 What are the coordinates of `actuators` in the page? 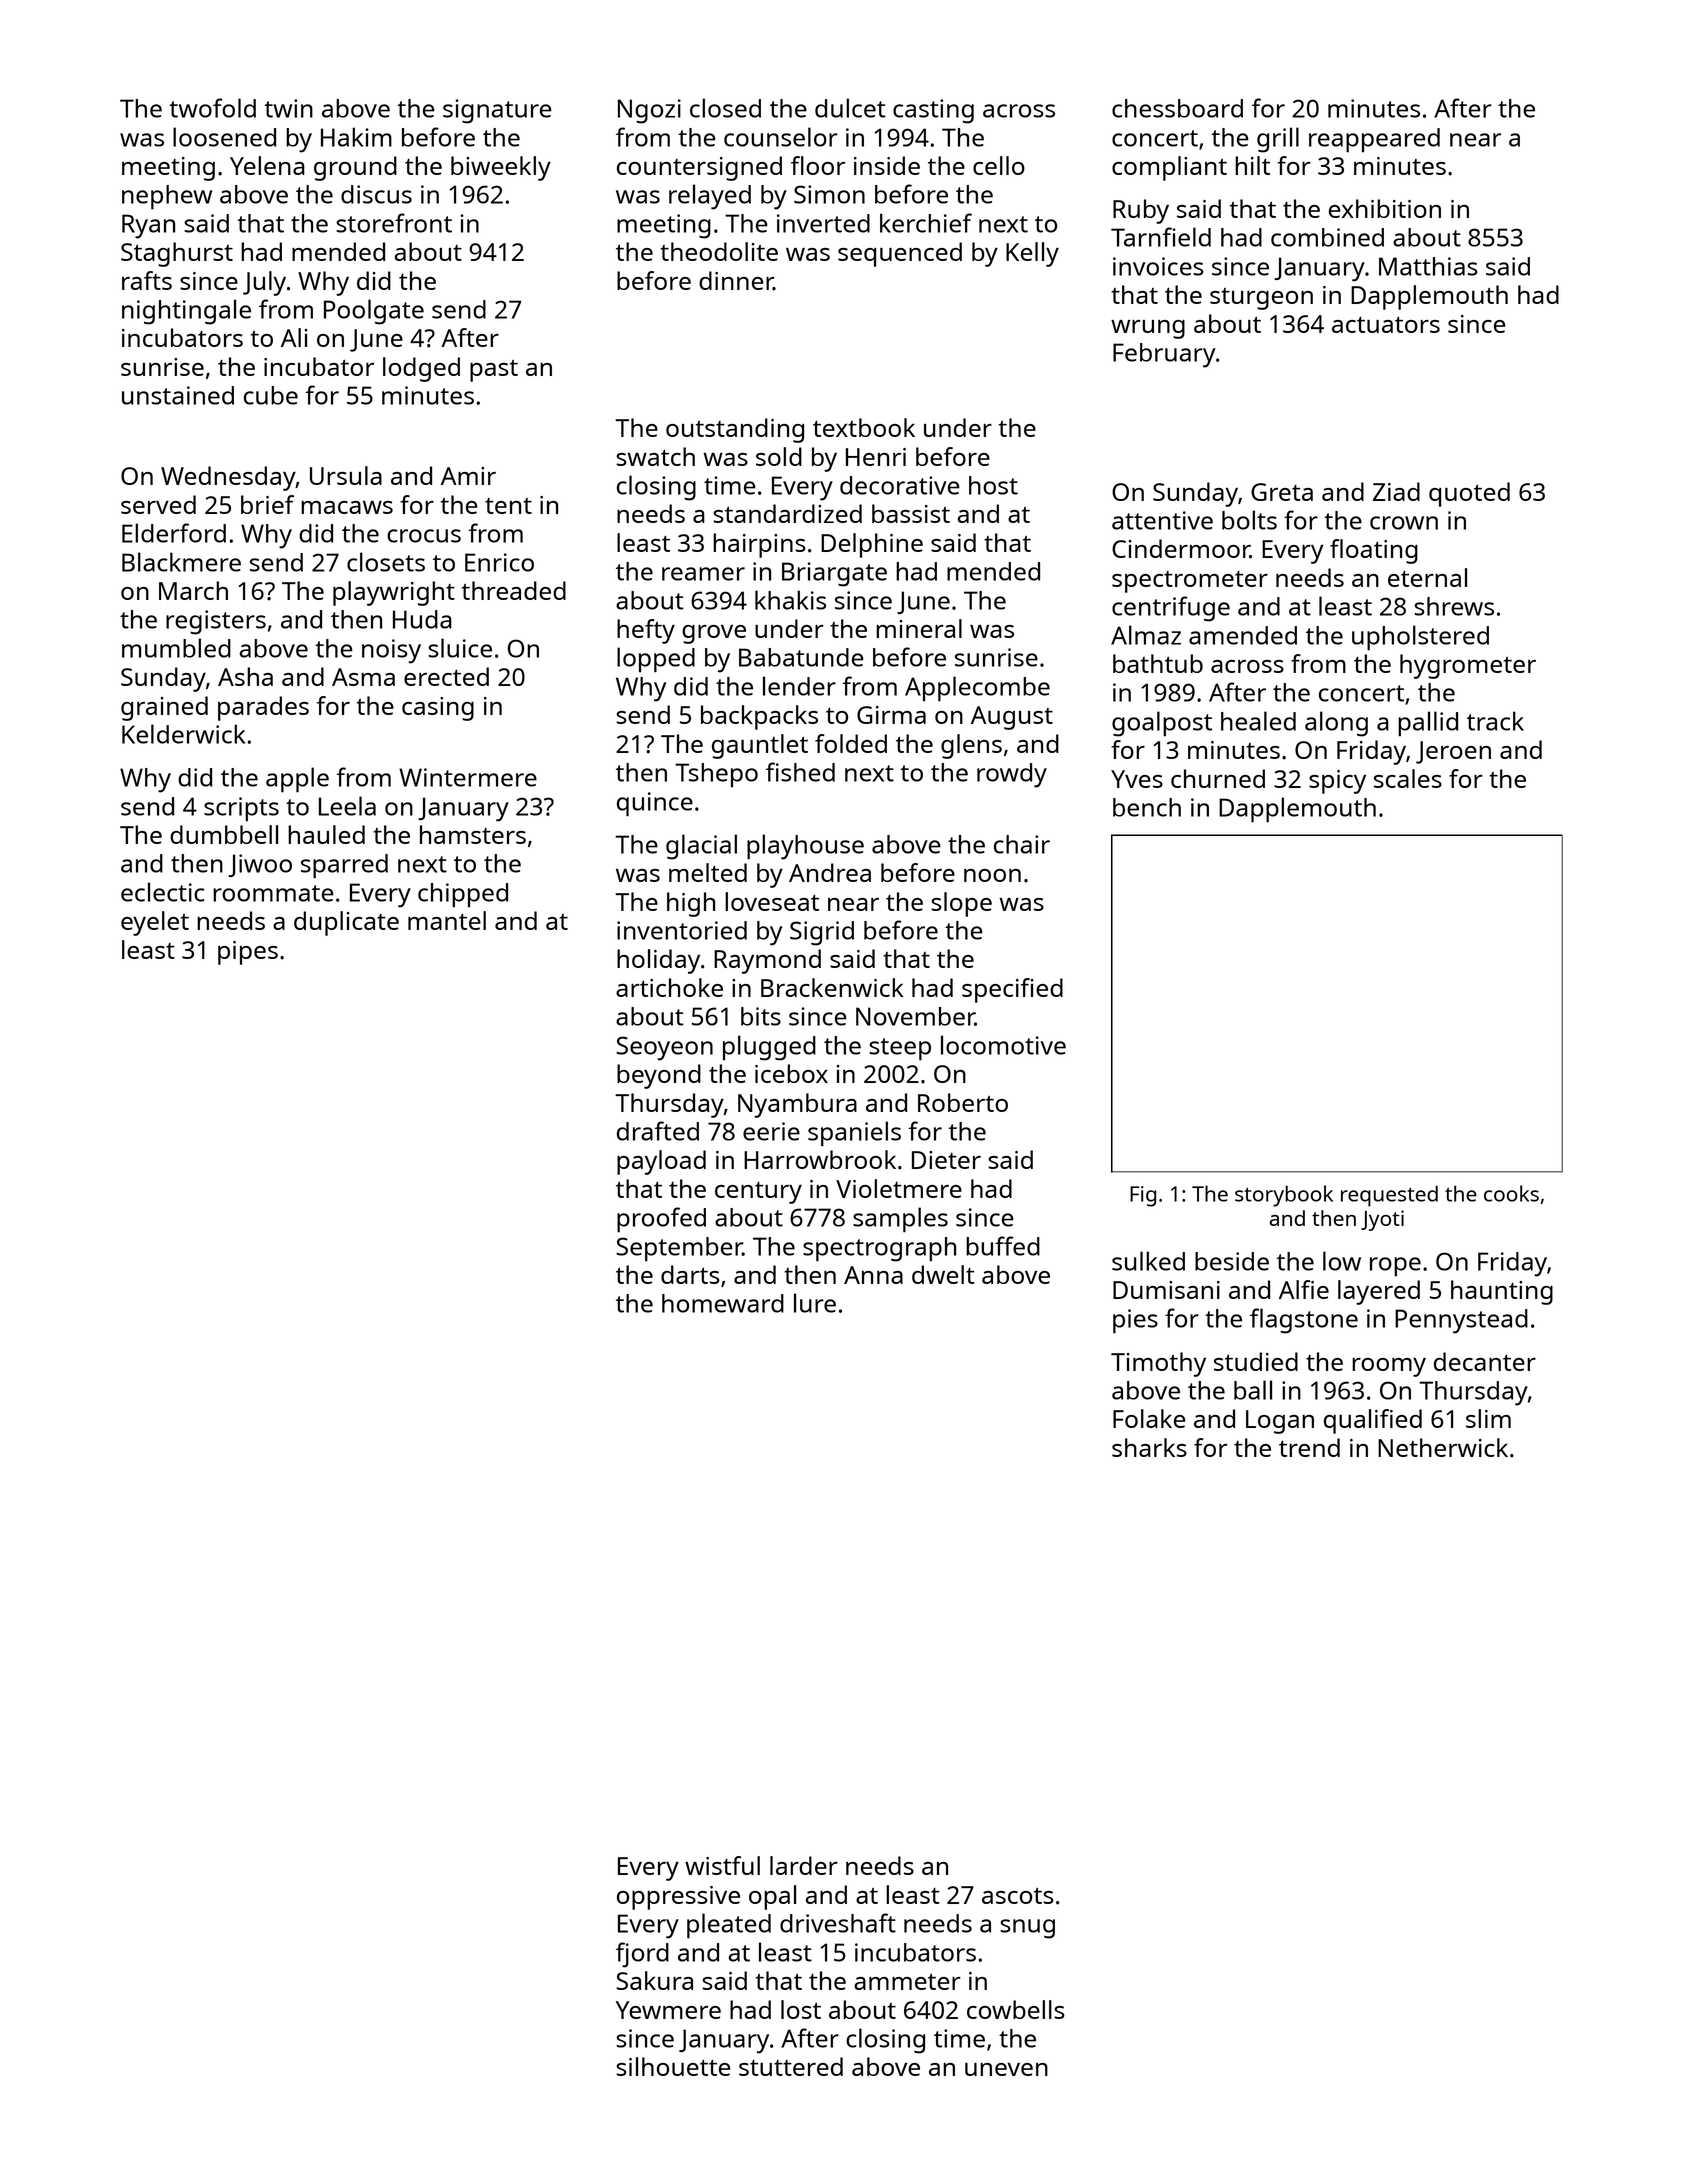 It's located at (1386, 325).
